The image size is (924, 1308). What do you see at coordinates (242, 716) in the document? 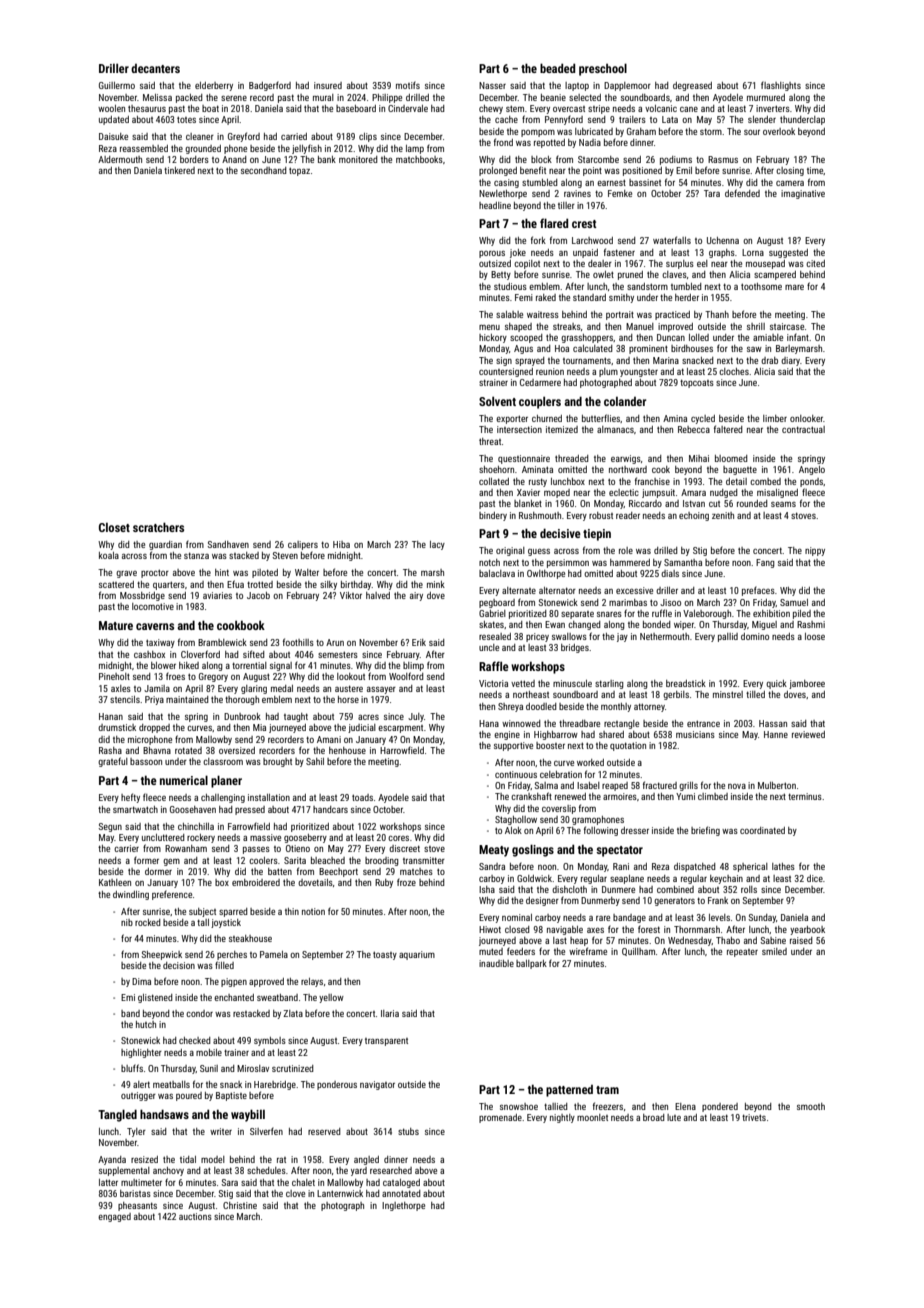
I see `Dunbrook` at bounding box center [242, 716].
